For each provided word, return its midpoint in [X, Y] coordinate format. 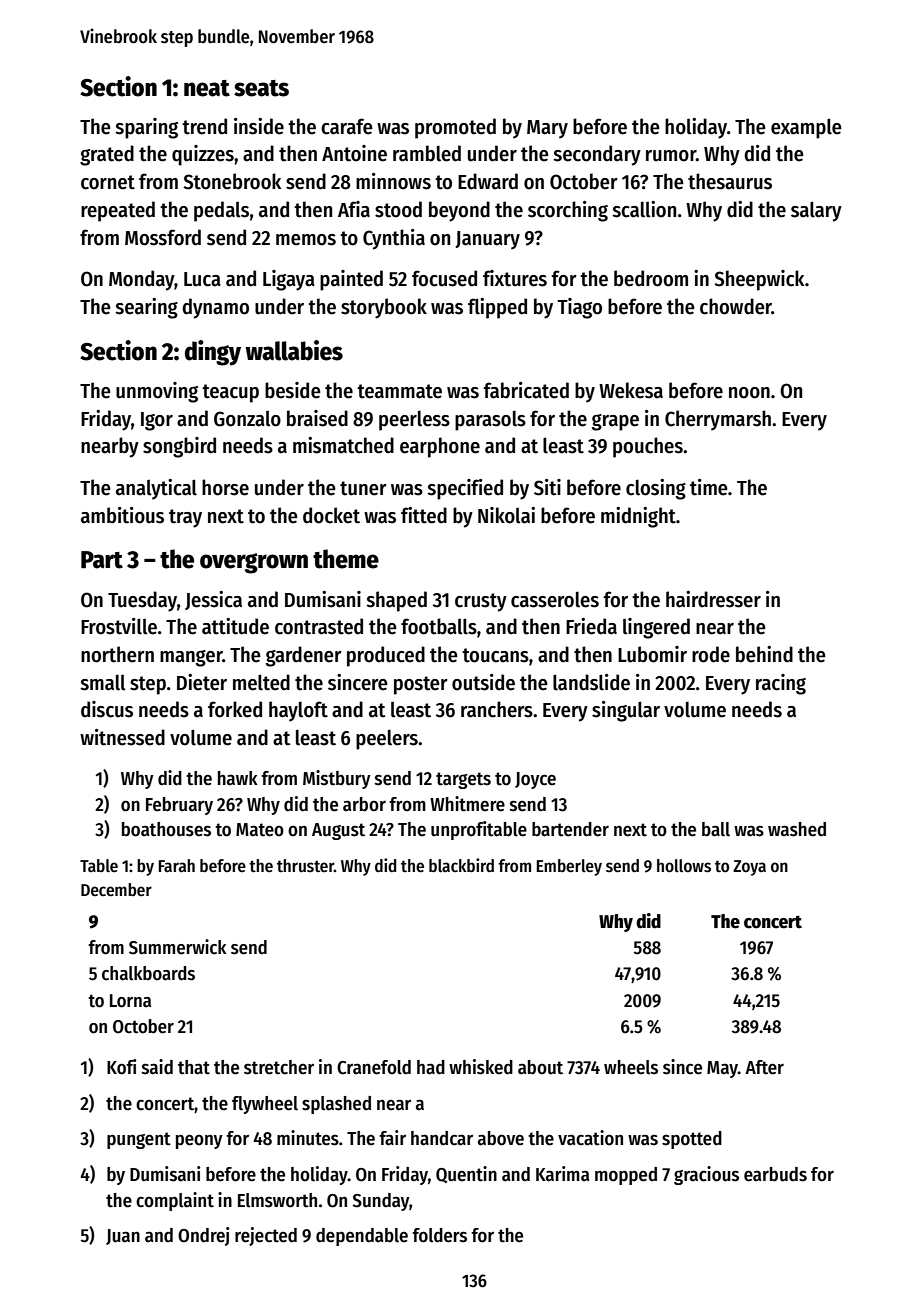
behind [764, 654]
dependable [362, 1237]
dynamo [215, 308]
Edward [488, 181]
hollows [684, 866]
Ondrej [203, 1236]
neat [207, 88]
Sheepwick [759, 280]
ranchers [497, 709]
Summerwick [178, 947]
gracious [706, 1175]
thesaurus [730, 181]
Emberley [569, 867]
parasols [490, 420]
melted [261, 682]
